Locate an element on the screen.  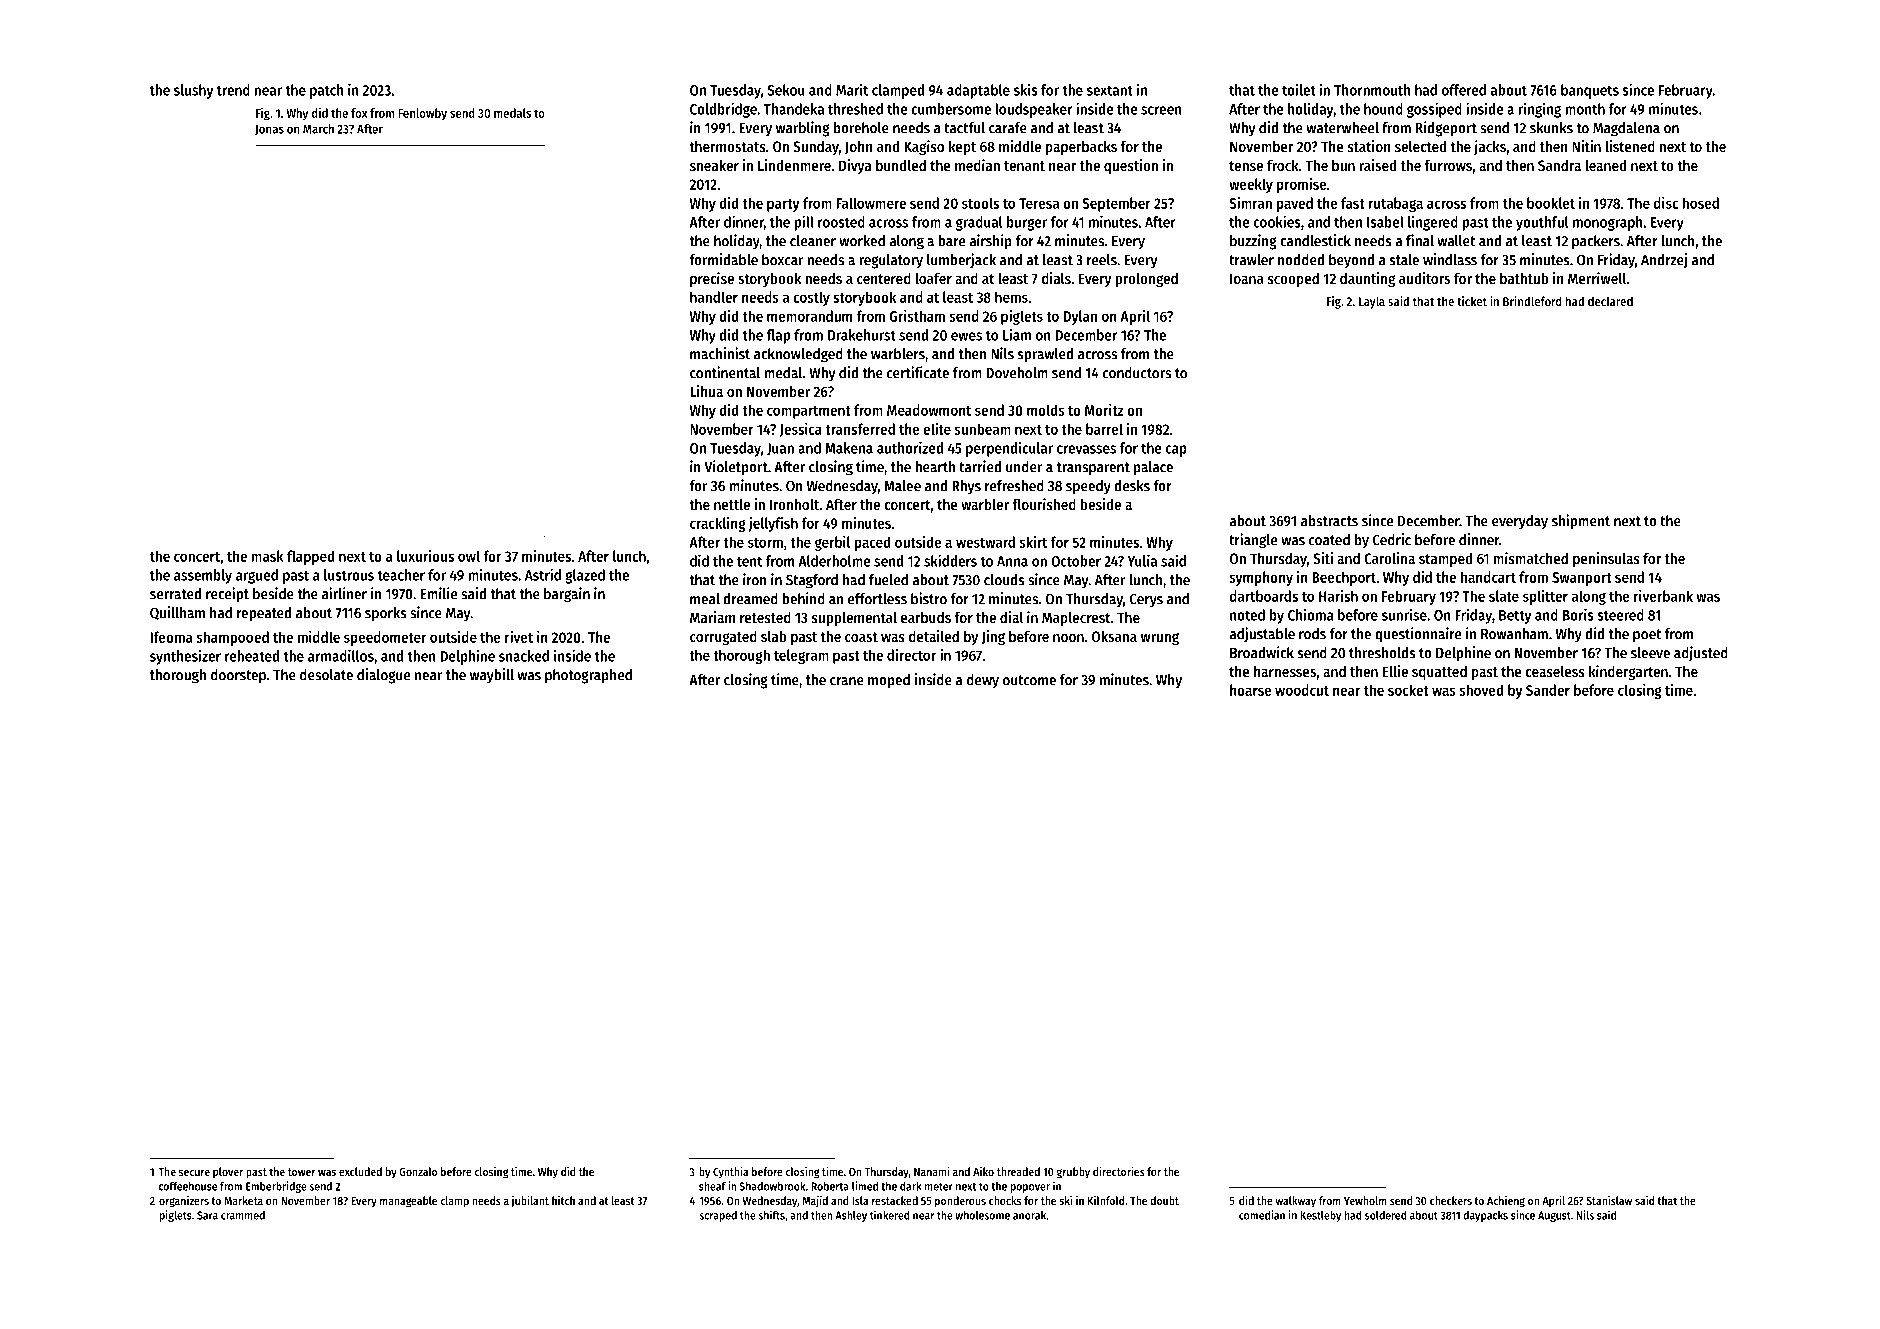
Sander is located at coordinates (1548, 690).
